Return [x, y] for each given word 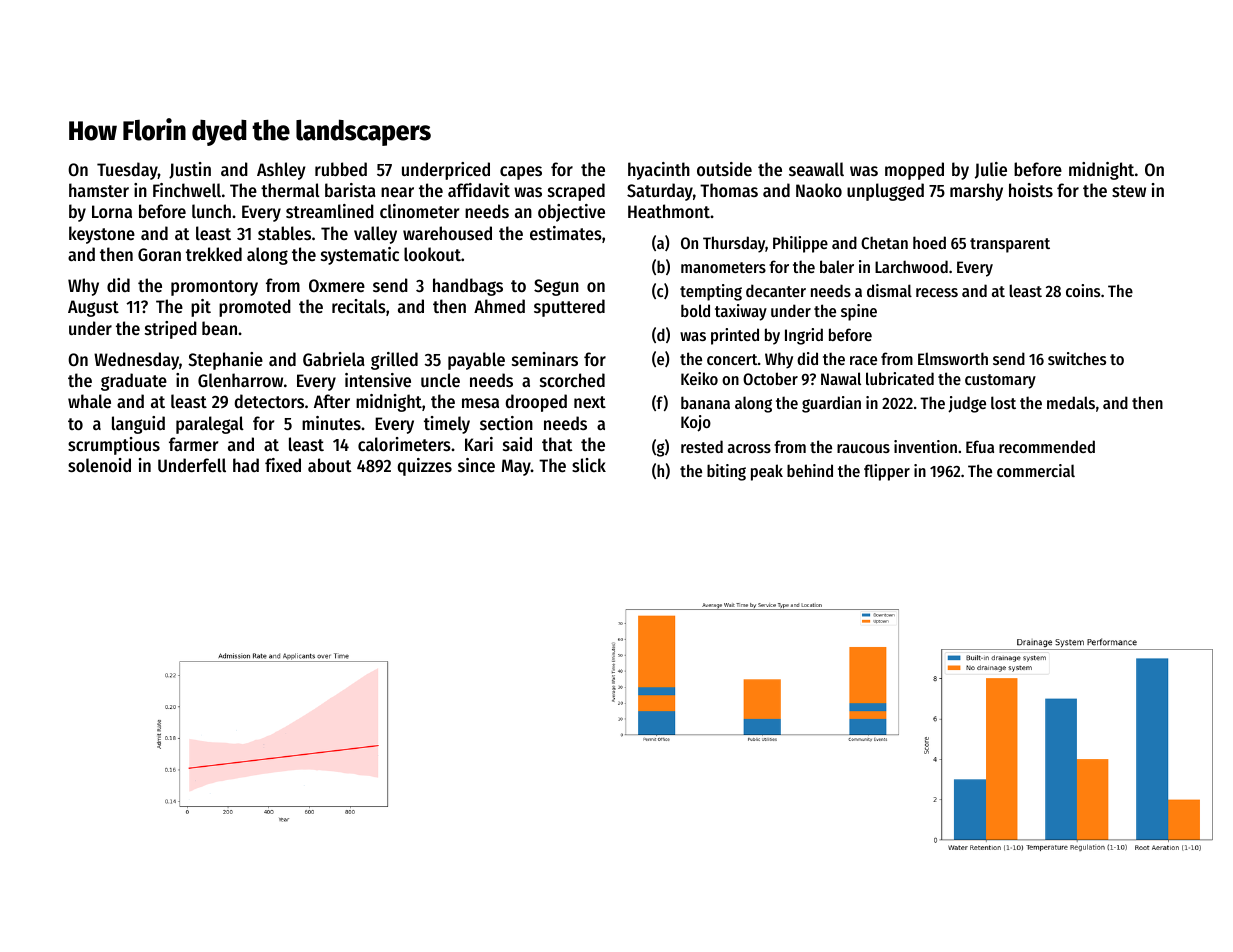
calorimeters [404, 444]
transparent [1010, 245]
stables [284, 233]
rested [702, 446]
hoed [929, 242]
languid [138, 425]
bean [219, 328]
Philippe [800, 244]
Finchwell [187, 190]
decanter [776, 290]
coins [1083, 290]
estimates [566, 233]
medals [1071, 402]
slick [589, 465]
